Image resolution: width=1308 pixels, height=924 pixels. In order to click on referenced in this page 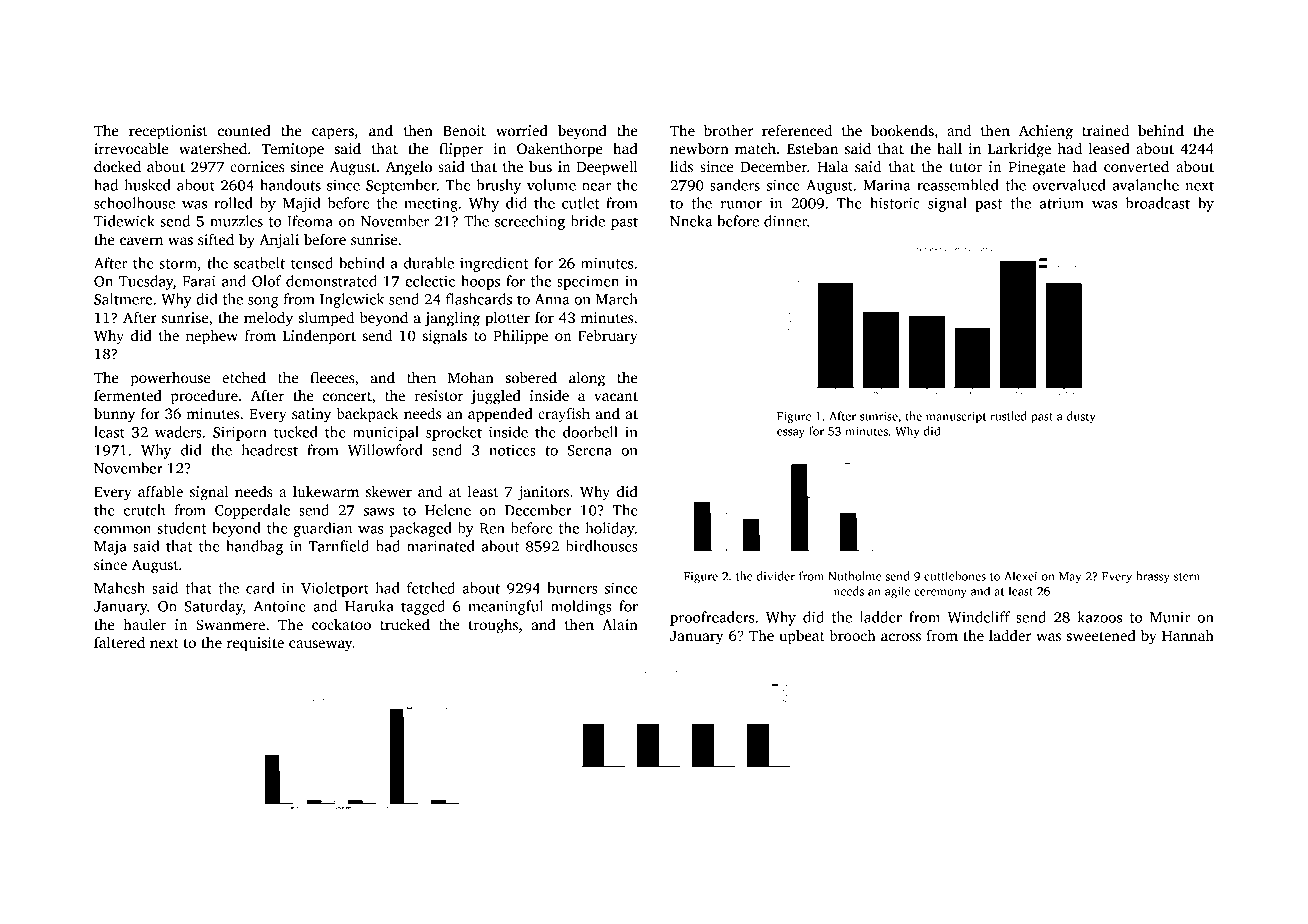, I will do `click(797, 130)`.
